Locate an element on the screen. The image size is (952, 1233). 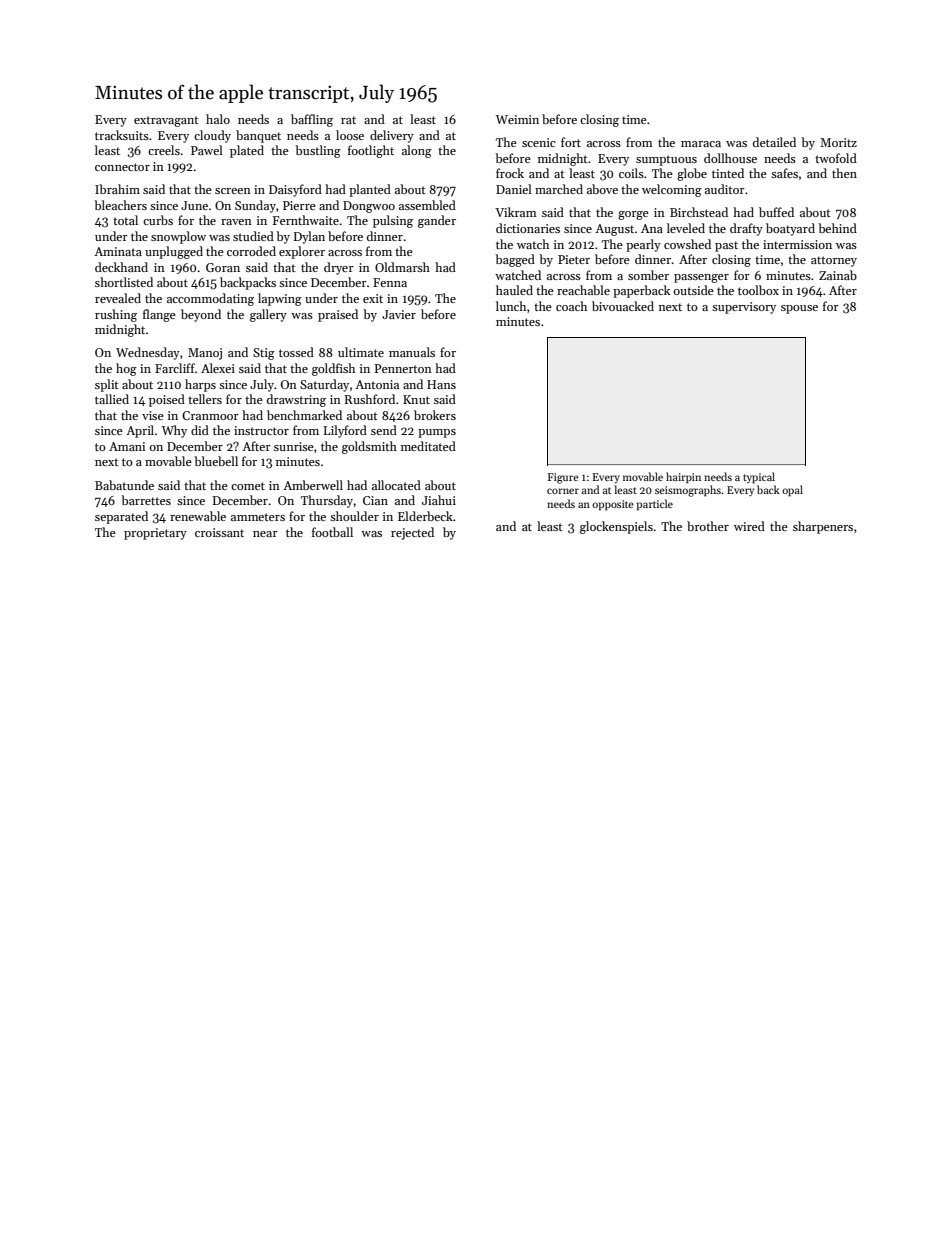
connector is located at coordinates (122, 167).
